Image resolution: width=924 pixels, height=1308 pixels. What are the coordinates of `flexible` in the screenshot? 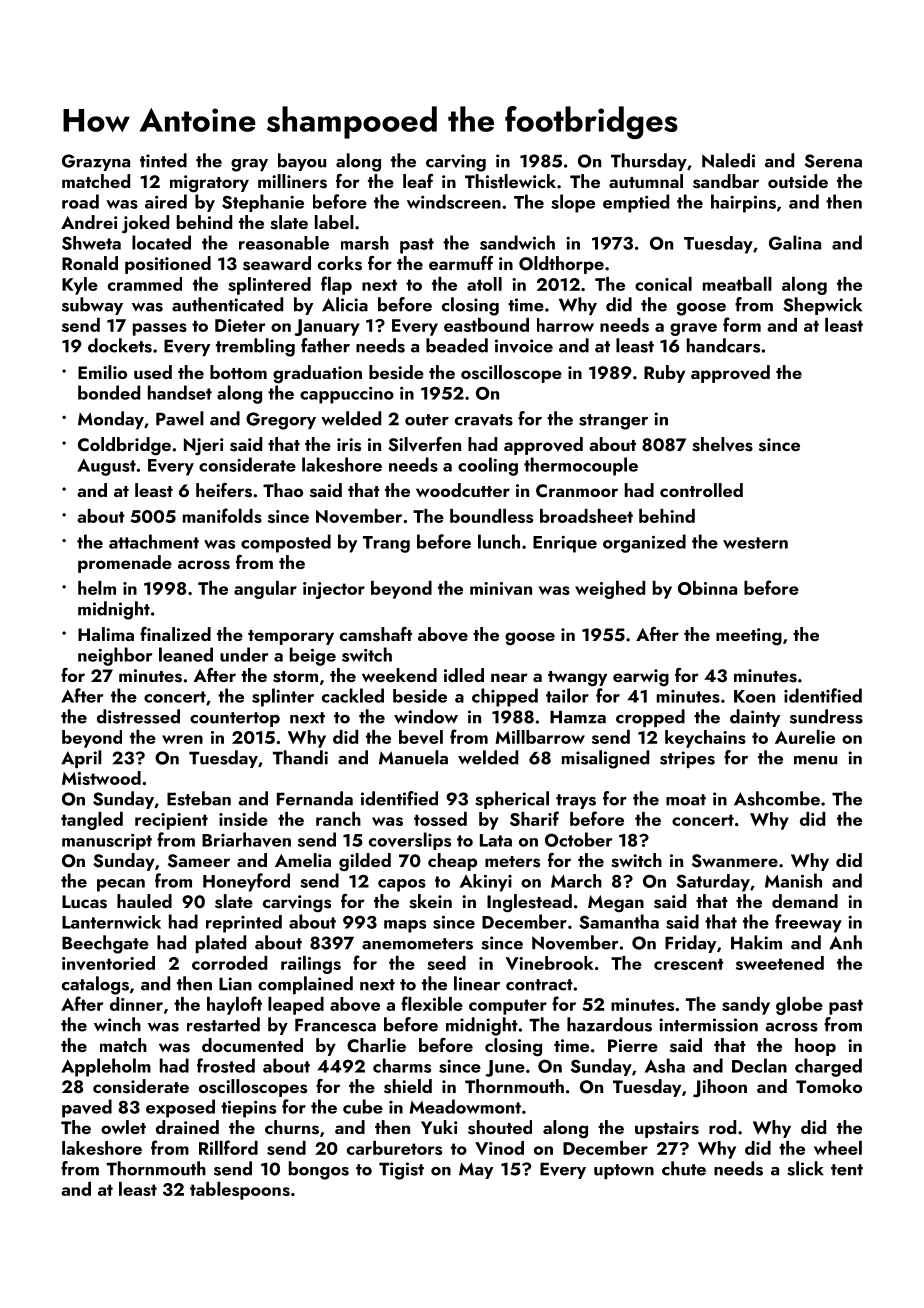 It's located at (432, 1003).
